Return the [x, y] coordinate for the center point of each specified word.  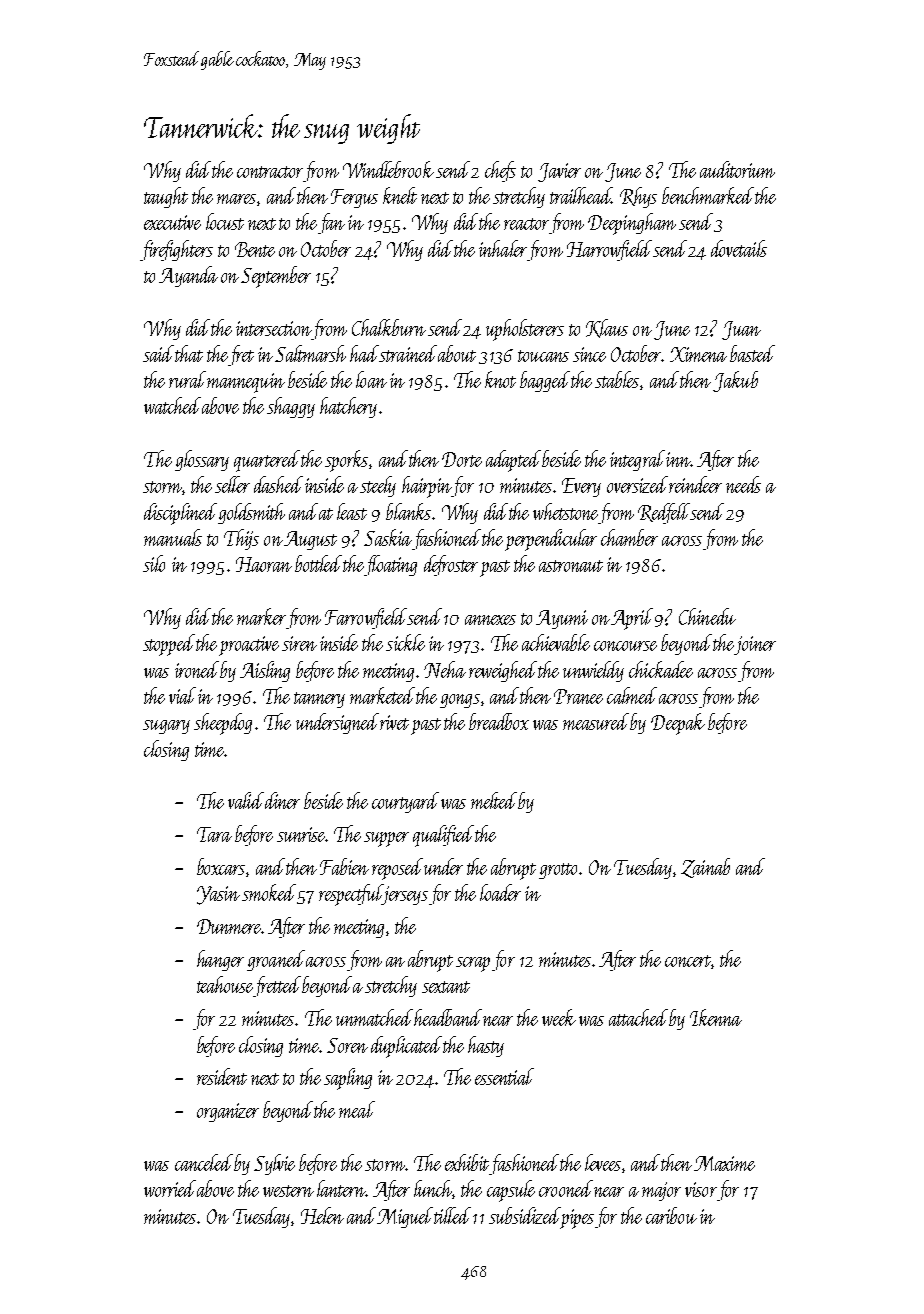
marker [261, 616]
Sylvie [274, 1164]
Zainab [705, 868]
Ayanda [188, 276]
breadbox [499, 721]
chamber [629, 537]
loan [371, 379]
